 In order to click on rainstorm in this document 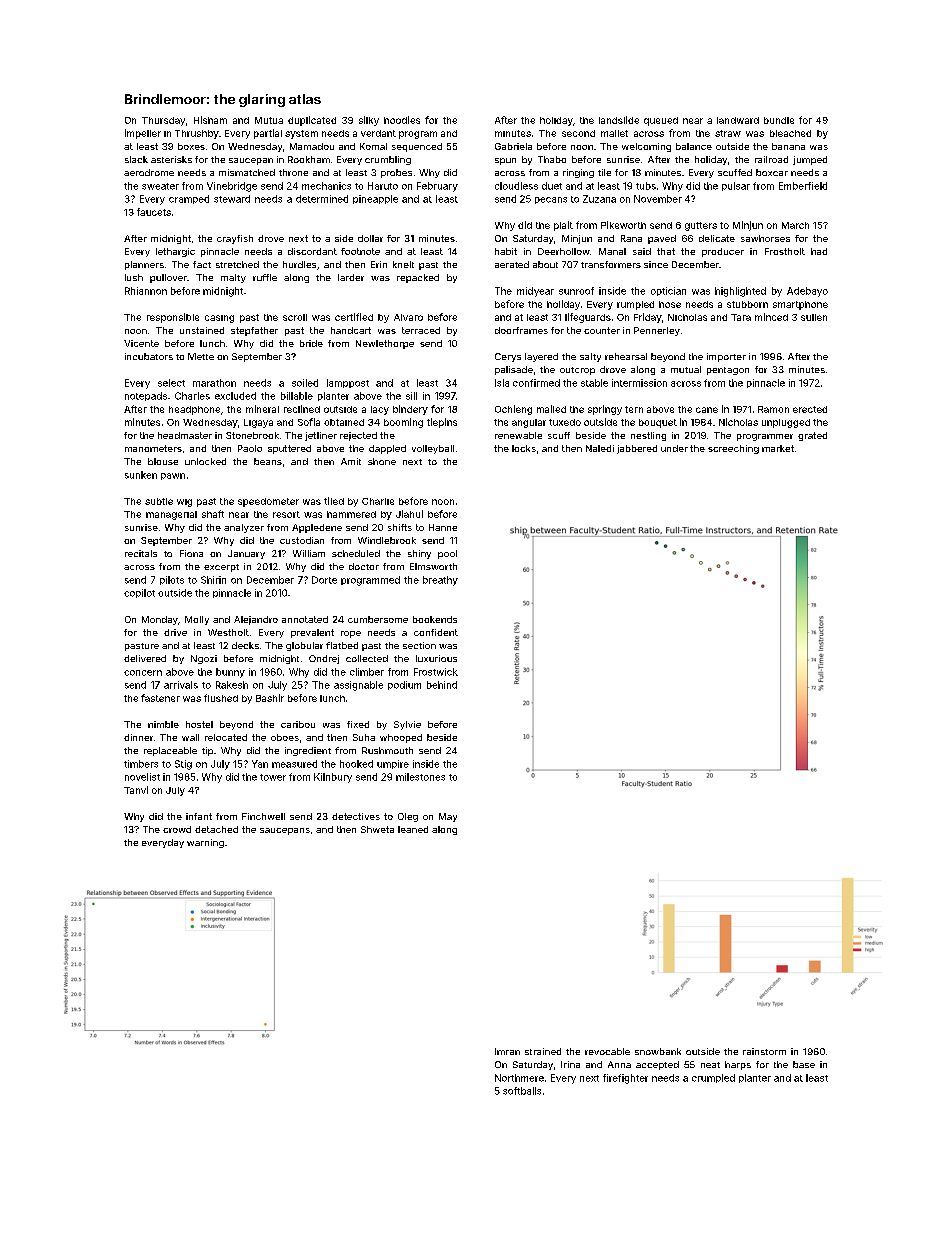, I will do `click(764, 1051)`.
